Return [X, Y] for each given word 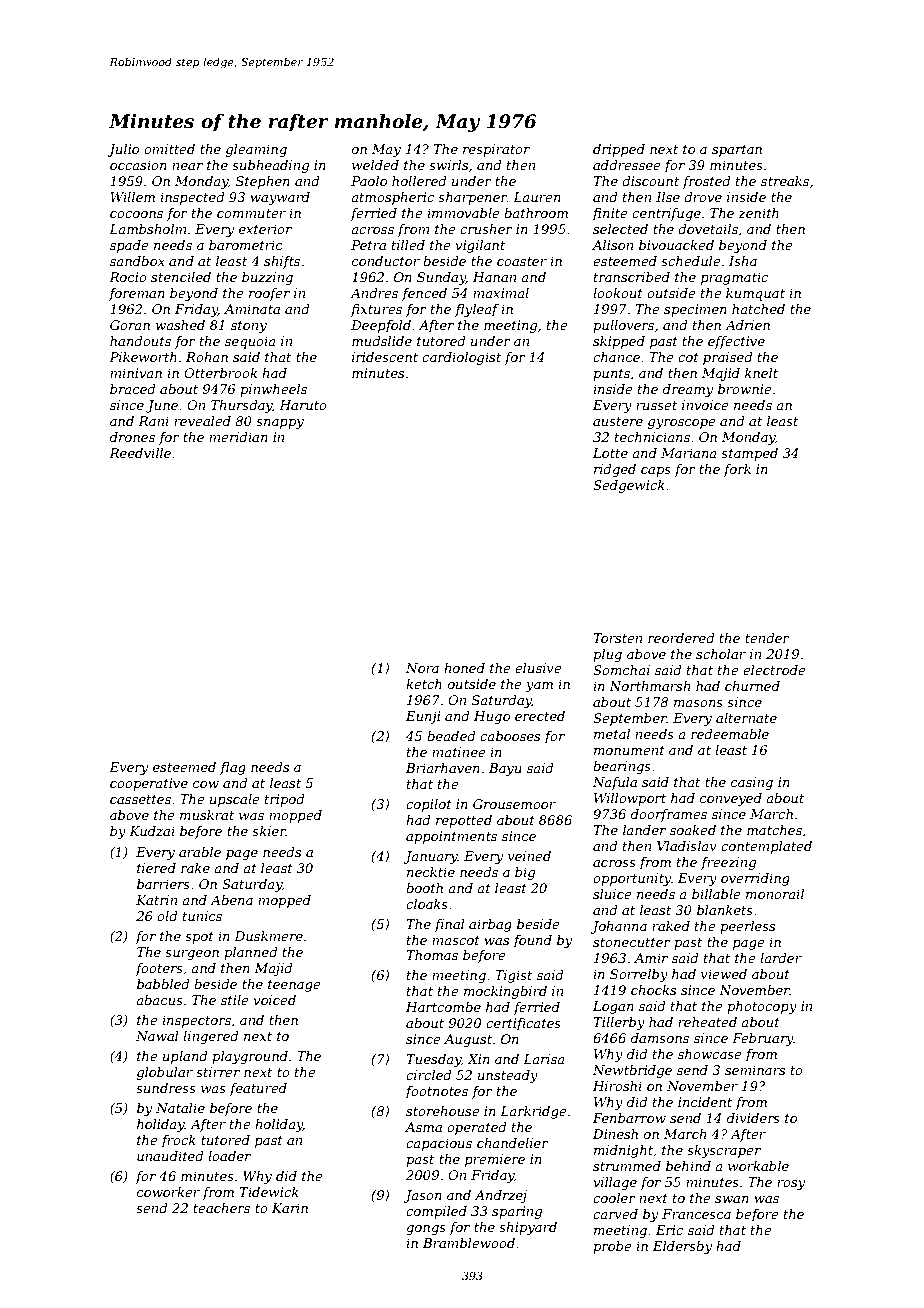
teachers [221, 1208]
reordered [681, 638]
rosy [791, 1185]
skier [269, 831]
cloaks [427, 904]
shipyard [528, 1228]
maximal [501, 293]
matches [774, 830]
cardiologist [461, 358]
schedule [691, 261]
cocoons [136, 214]
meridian [238, 437]
